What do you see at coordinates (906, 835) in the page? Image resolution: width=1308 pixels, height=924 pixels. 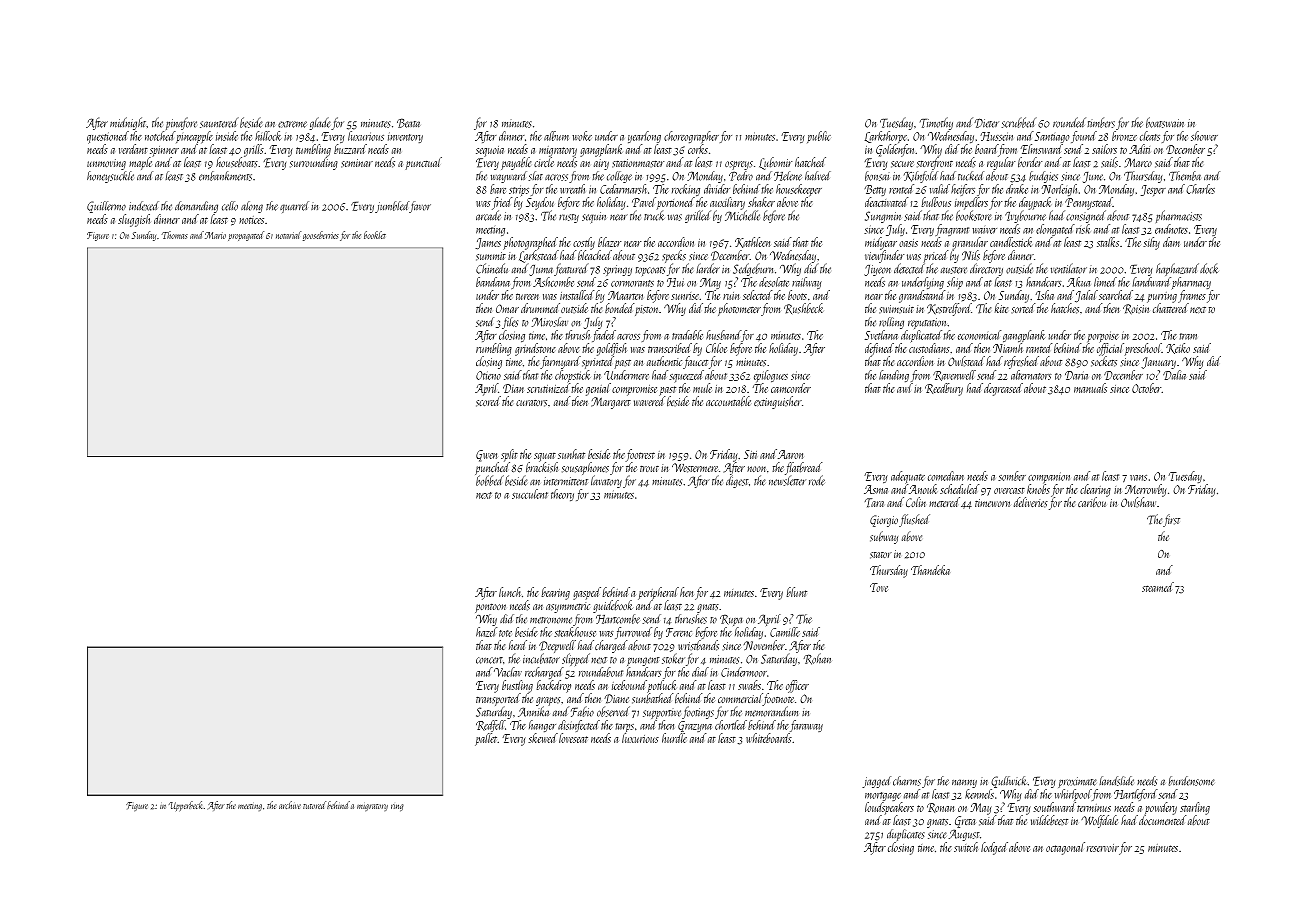 I see `duplicates` at bounding box center [906, 835].
